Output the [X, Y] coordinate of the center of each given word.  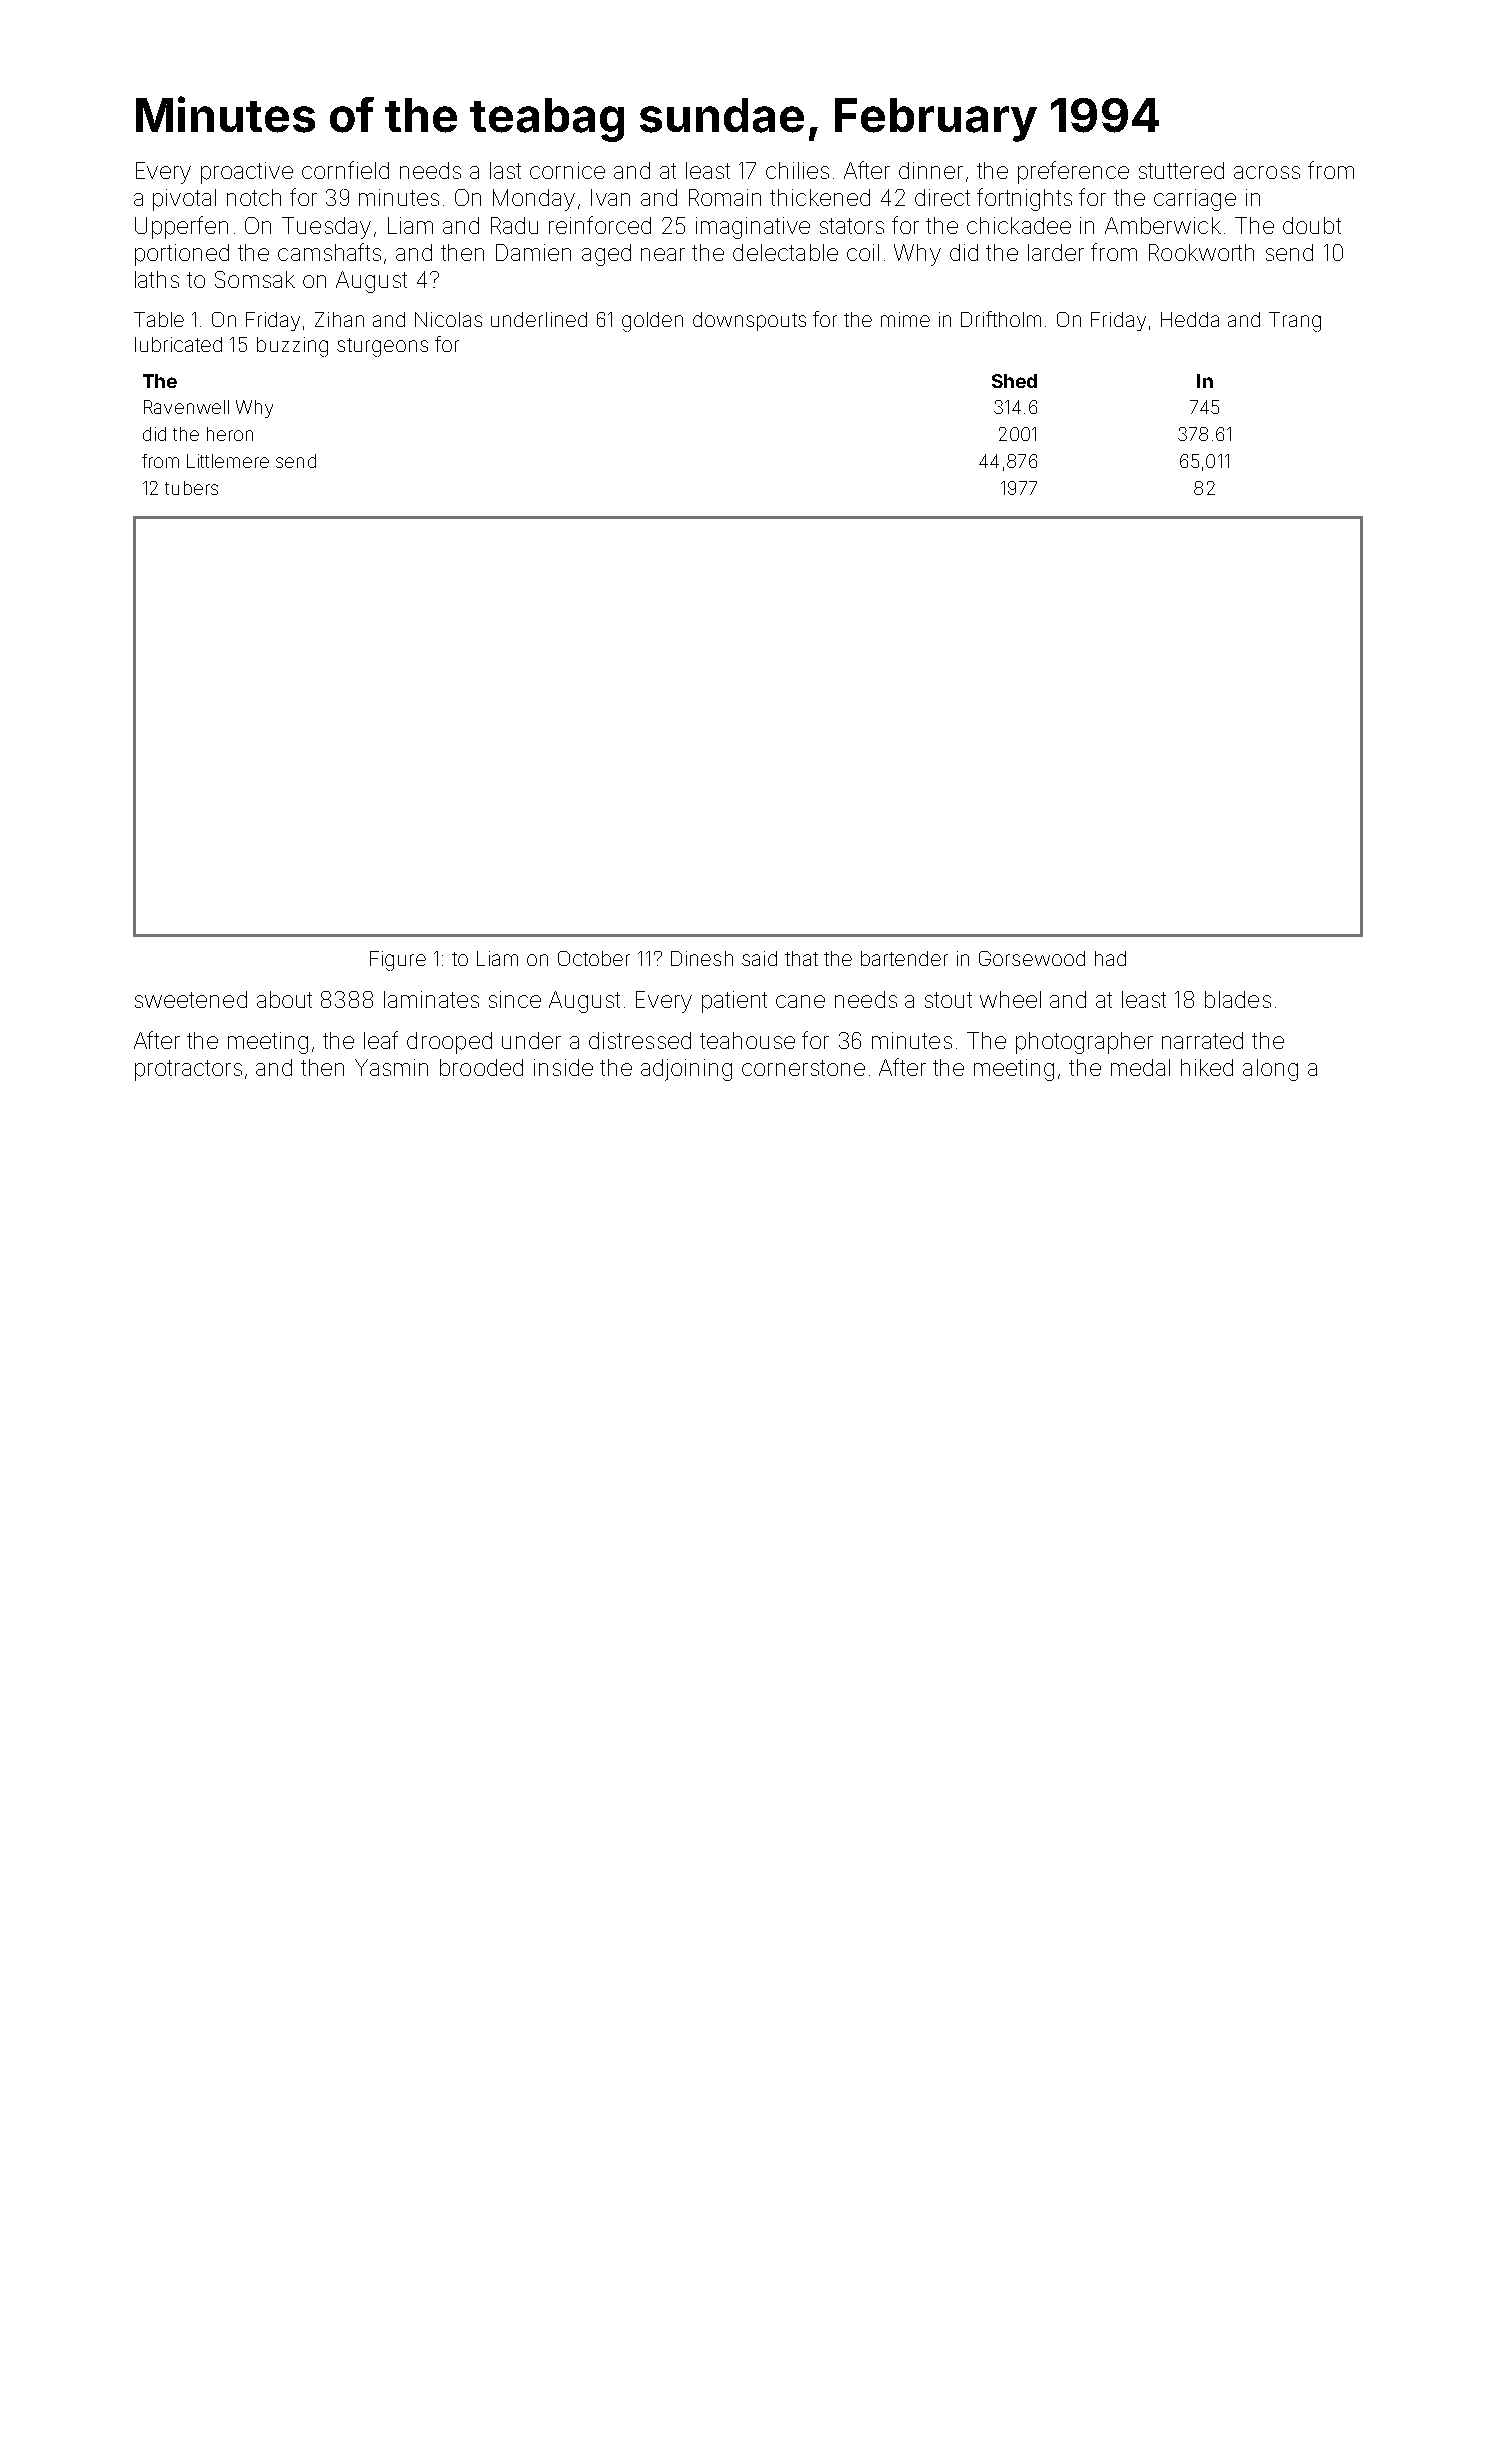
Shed [1014, 381]
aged [606, 255]
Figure [398, 961]
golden [652, 322]
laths [157, 279]
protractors [188, 1070]
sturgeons [382, 347]
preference [1073, 172]
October [594, 958]
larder [1056, 252]
